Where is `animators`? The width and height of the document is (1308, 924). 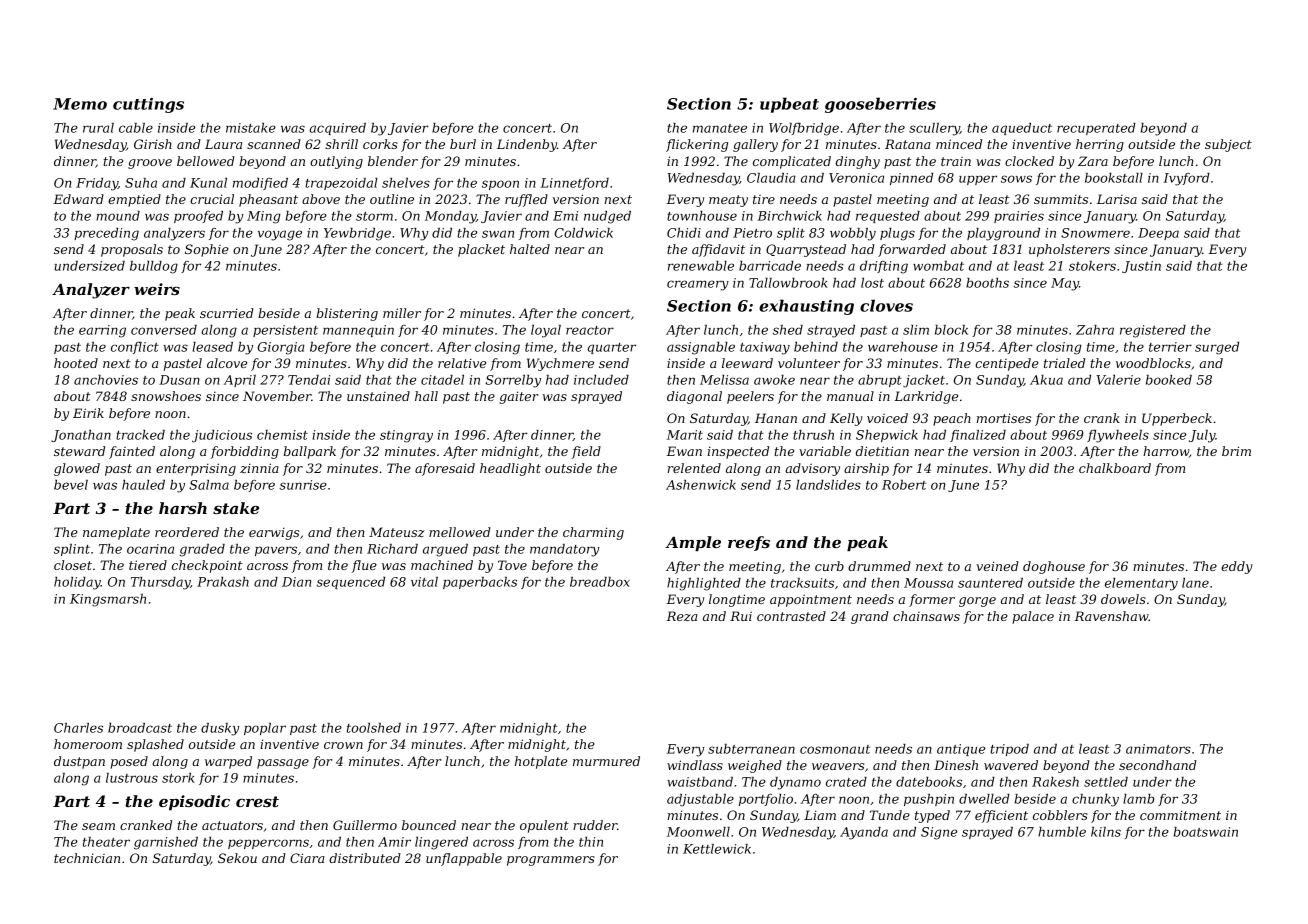
animators is located at coordinates (1158, 749).
